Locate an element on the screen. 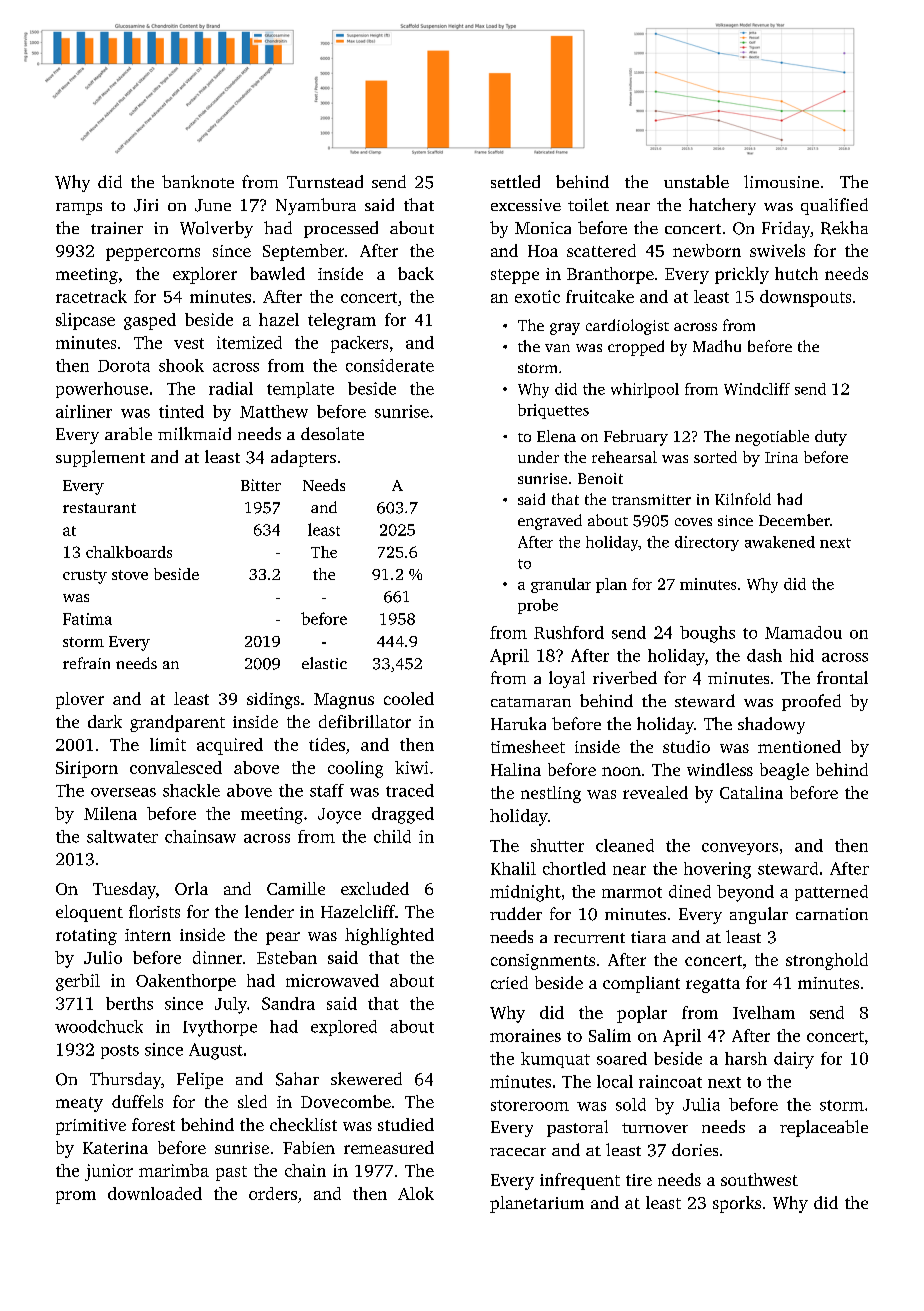 This screenshot has height=1311, width=924. Rekha is located at coordinates (844, 228).
